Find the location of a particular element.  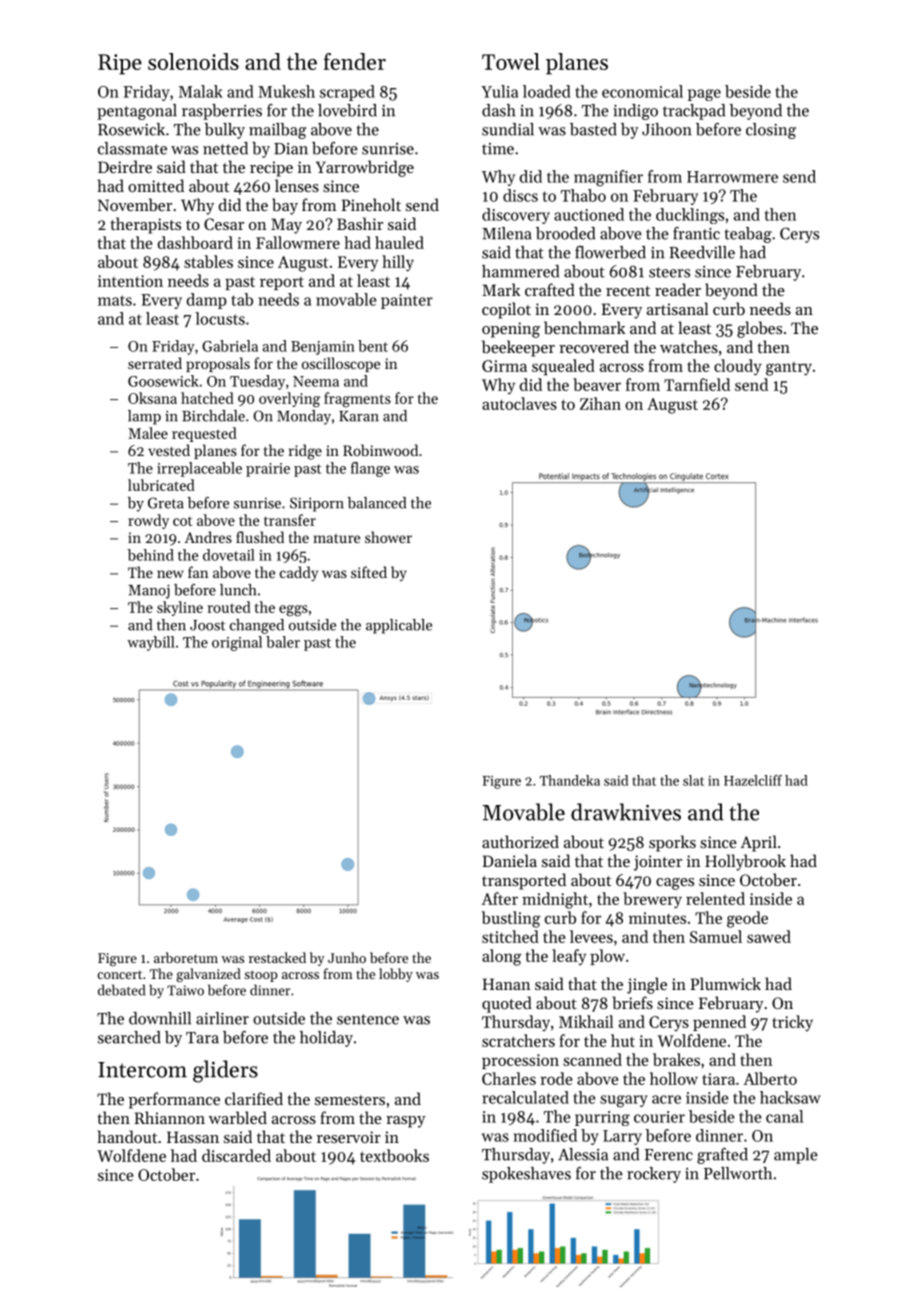

globes is located at coordinates (759, 329).
